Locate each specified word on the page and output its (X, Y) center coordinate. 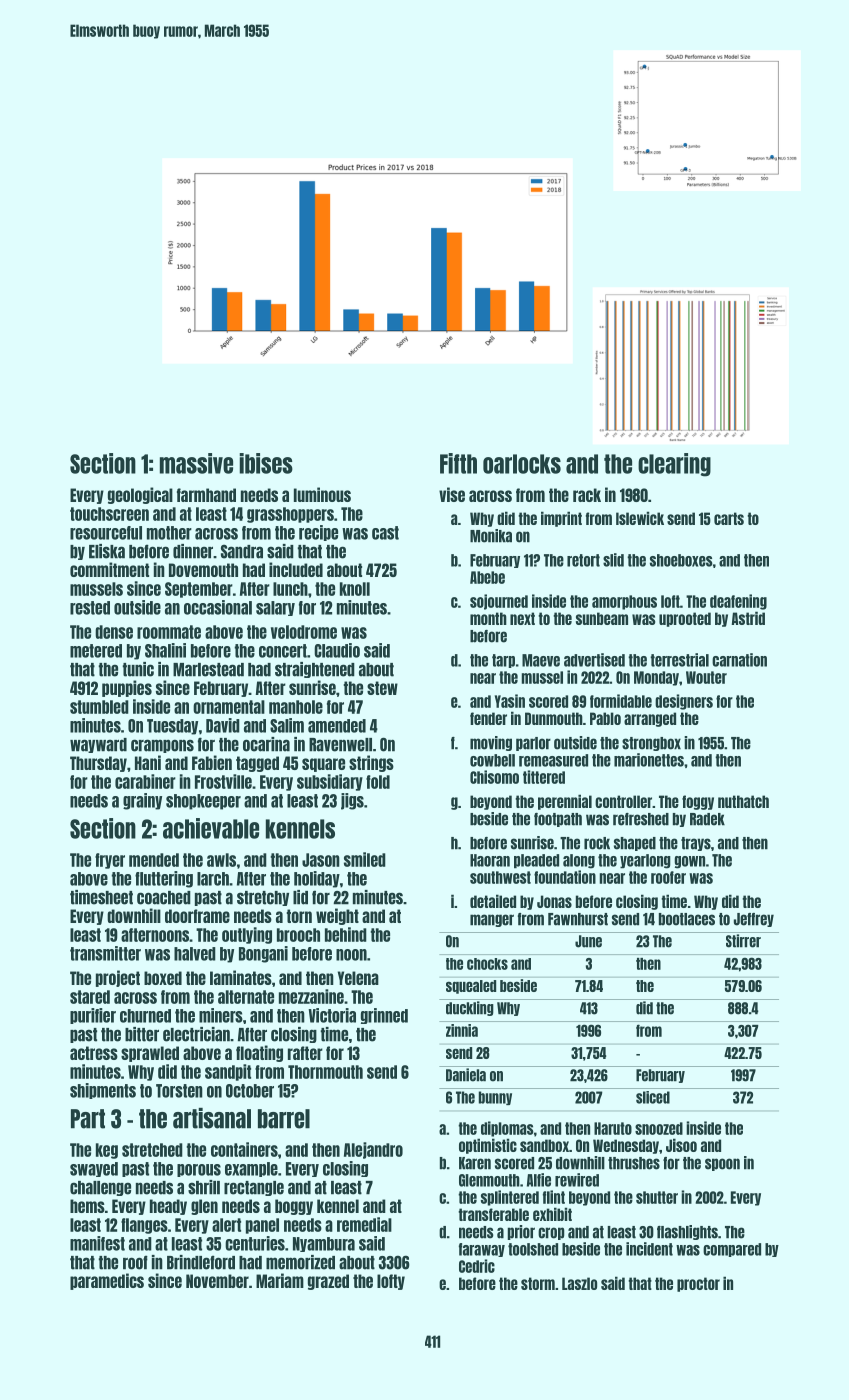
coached (164, 898)
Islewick (640, 518)
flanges (144, 1226)
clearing (674, 465)
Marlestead (208, 670)
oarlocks (522, 464)
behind (346, 934)
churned (145, 1016)
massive (196, 463)
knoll (355, 589)
